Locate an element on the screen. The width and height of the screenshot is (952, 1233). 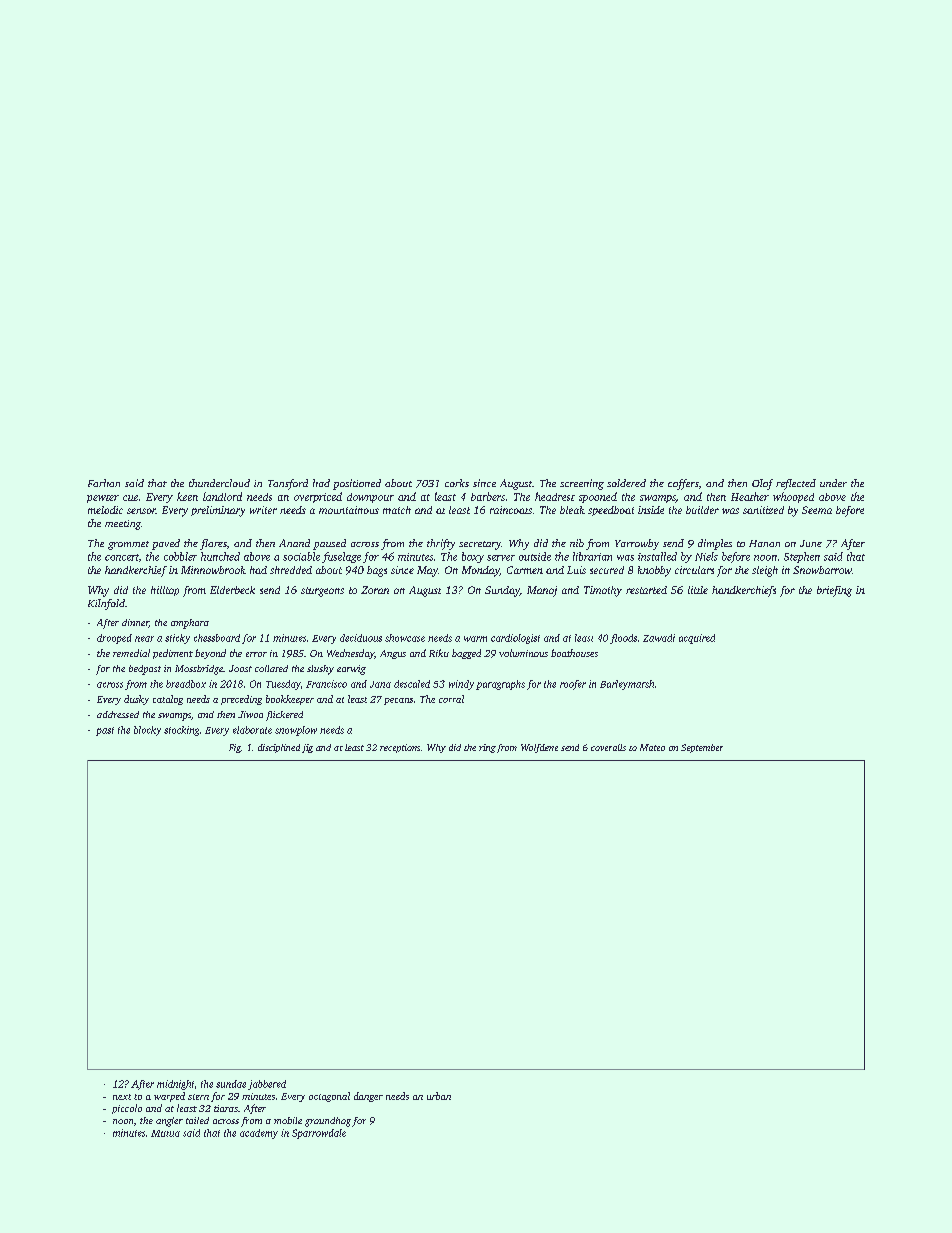
little is located at coordinates (698, 590).
